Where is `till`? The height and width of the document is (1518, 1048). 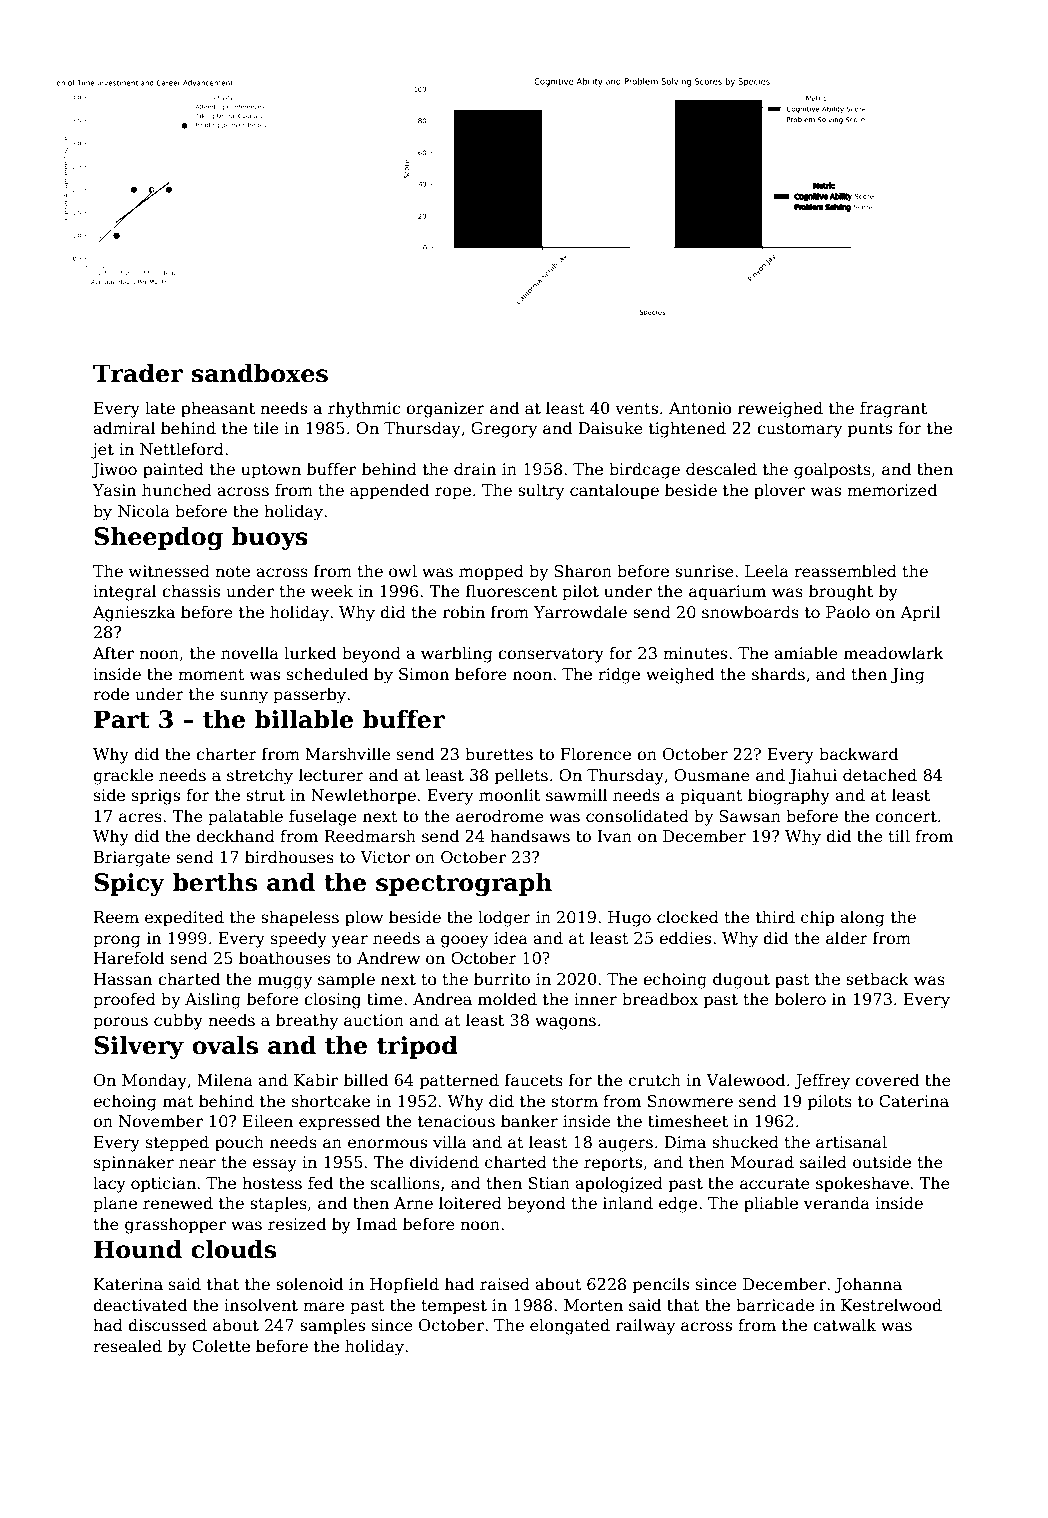 till is located at coordinates (899, 835).
